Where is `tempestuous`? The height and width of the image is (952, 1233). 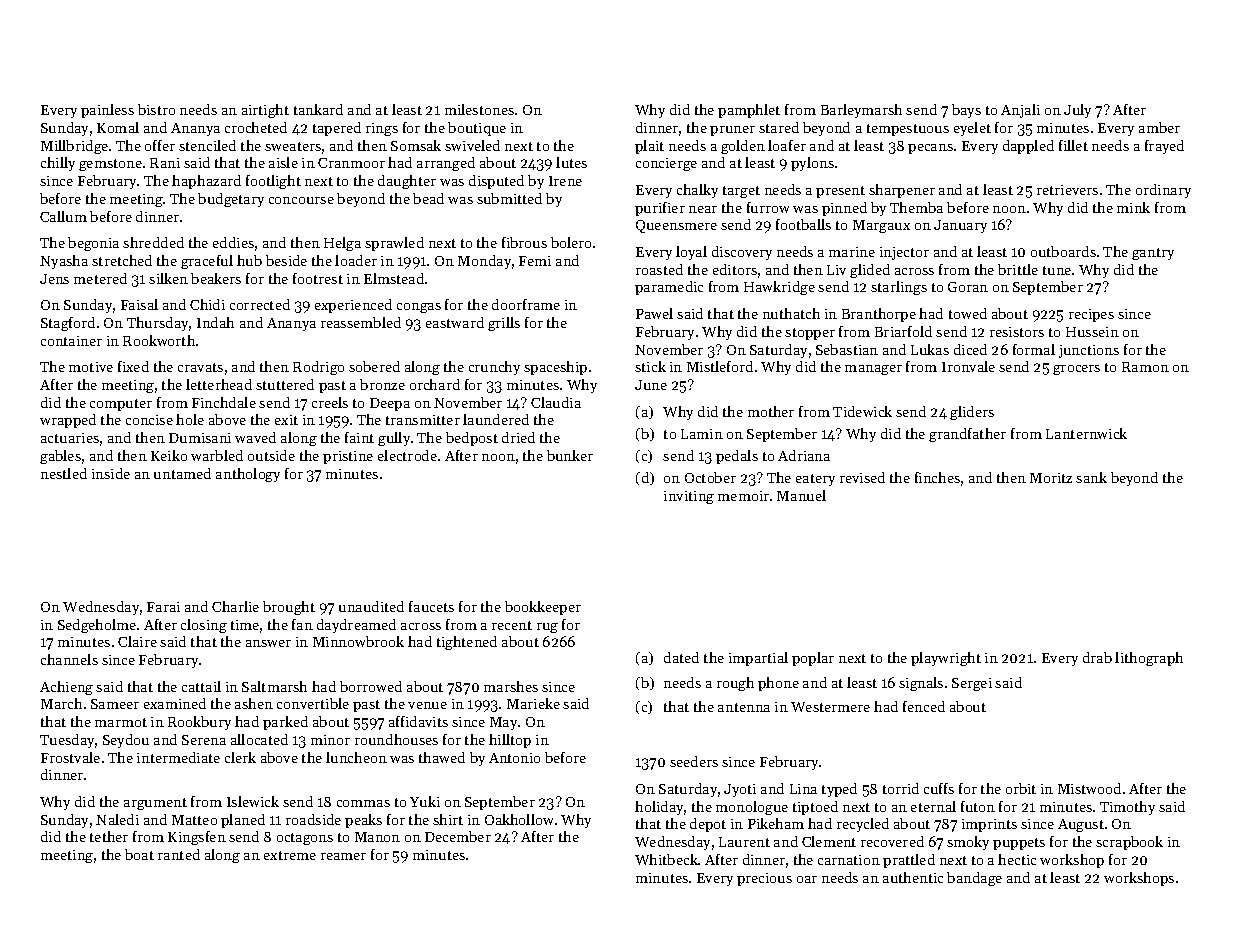
tempestuous is located at coordinates (908, 130).
